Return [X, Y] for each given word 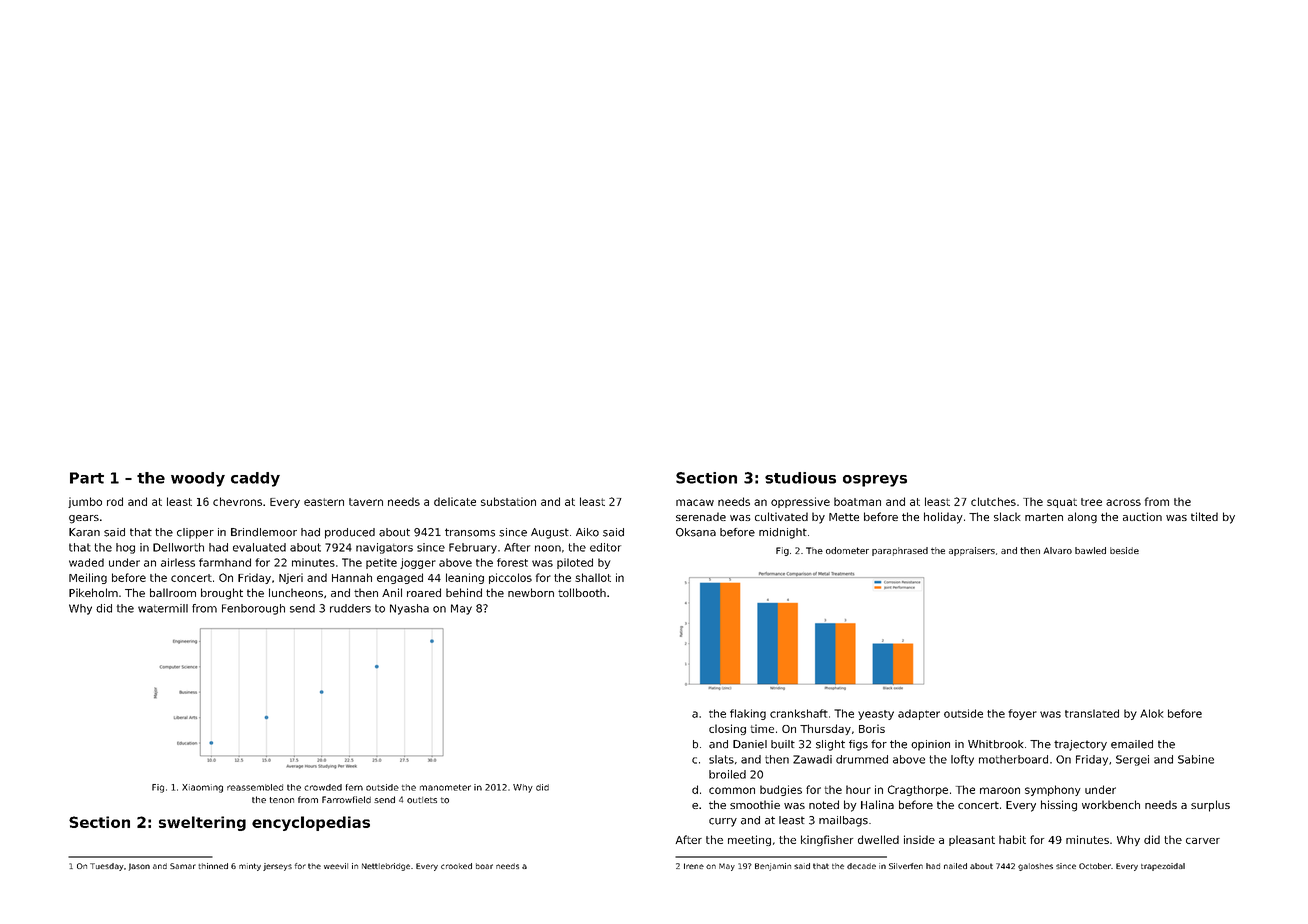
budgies [781, 790]
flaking [748, 714]
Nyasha [409, 609]
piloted [575, 563]
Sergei [1132, 760]
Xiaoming [202, 788]
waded [86, 562]
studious [800, 478]
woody [198, 479]
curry [723, 822]
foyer [1022, 714]
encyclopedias [311, 823]
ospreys [875, 481]
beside [1124, 550]
